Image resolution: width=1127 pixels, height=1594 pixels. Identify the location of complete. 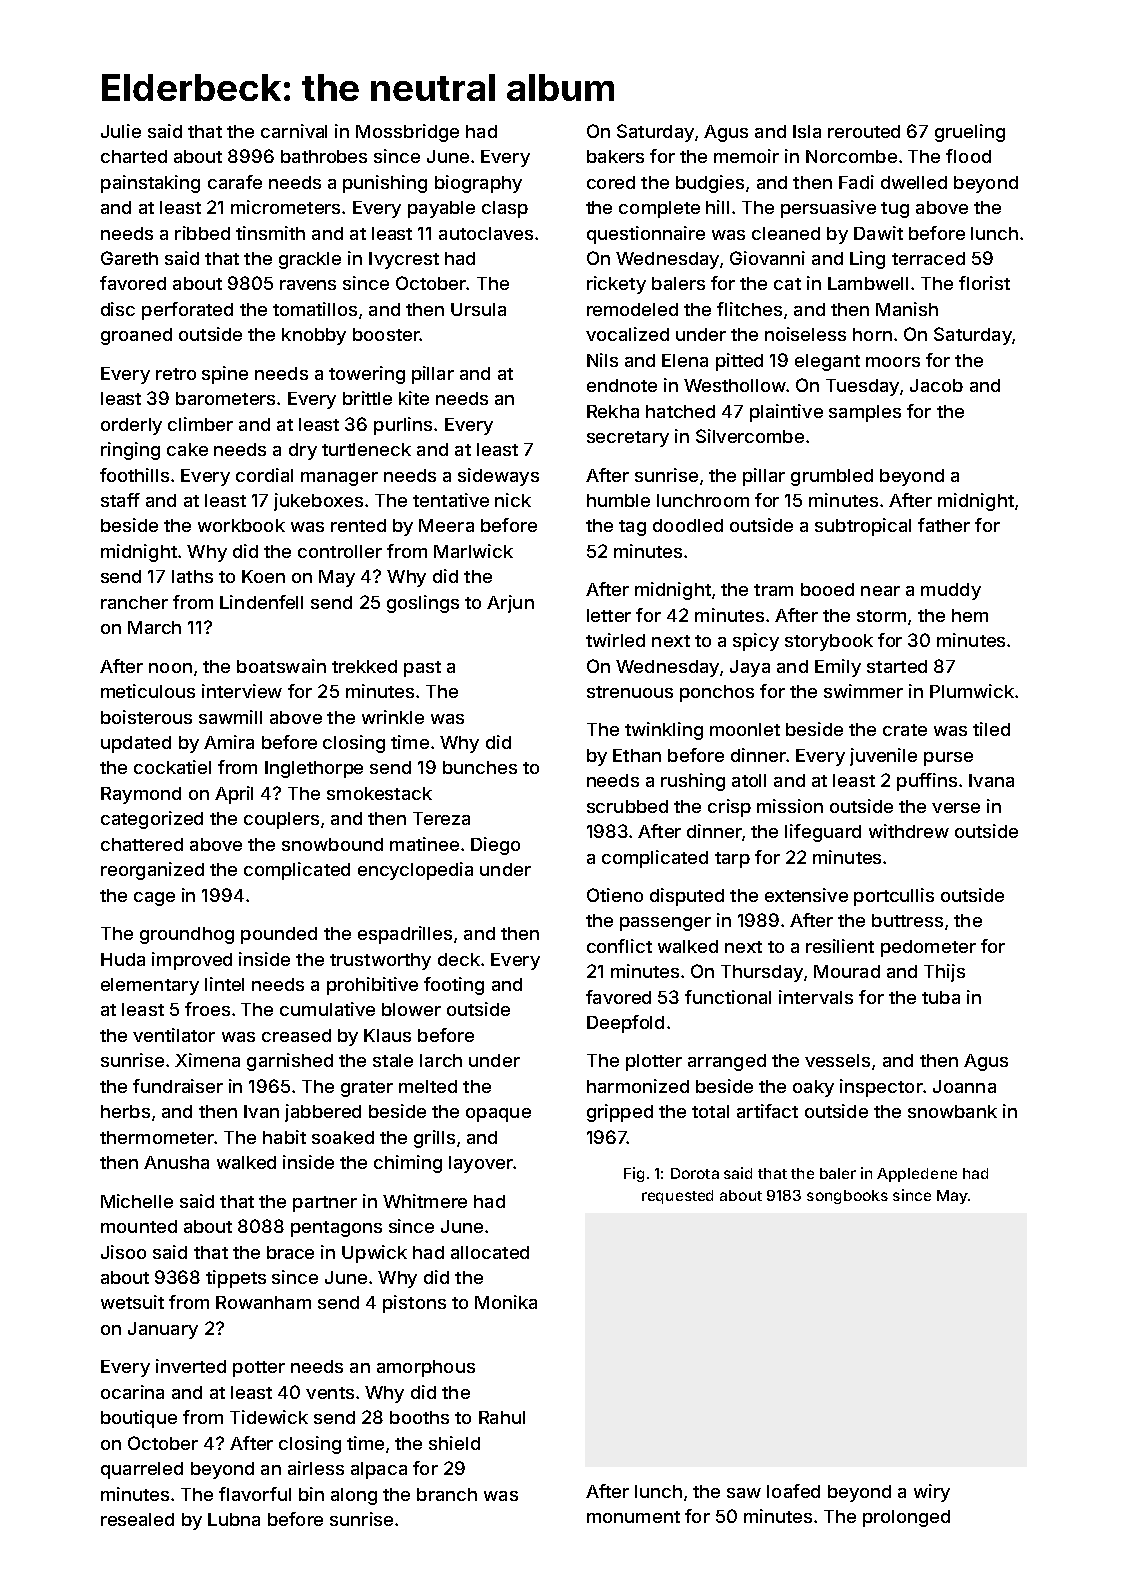
(659, 209).
